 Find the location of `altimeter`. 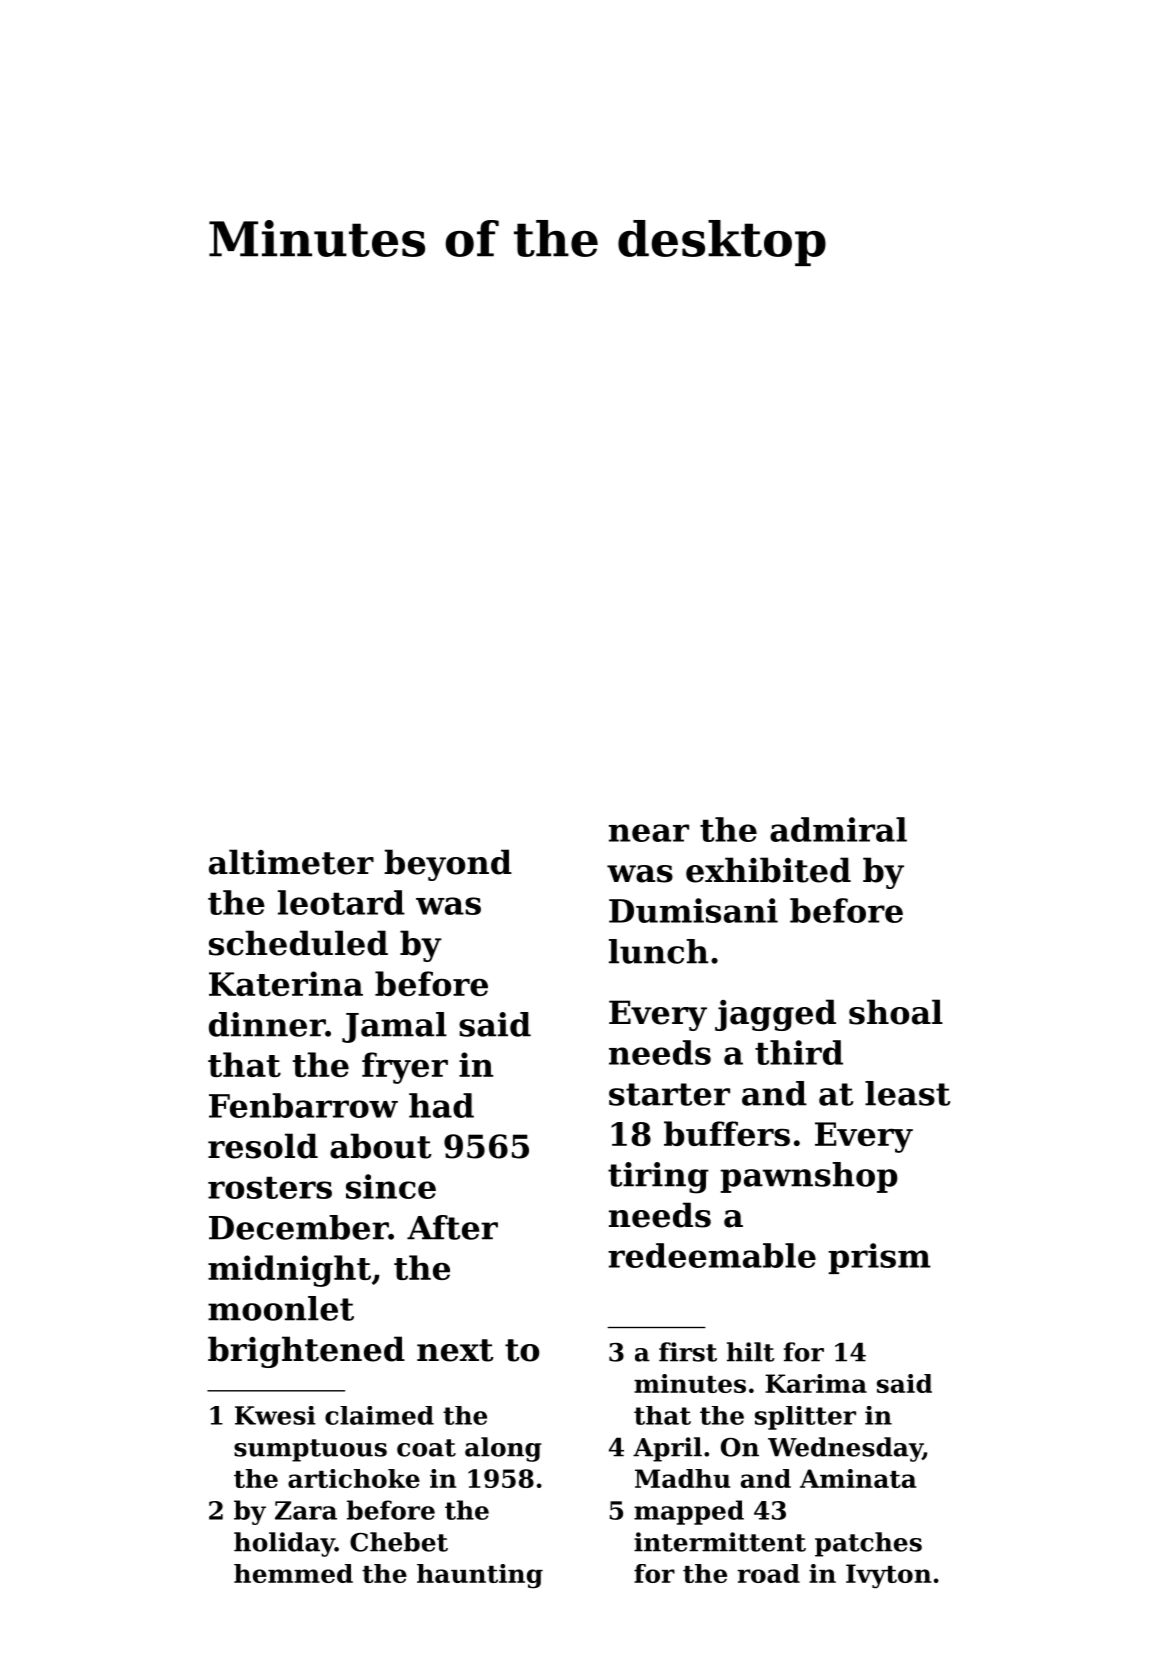

altimeter is located at coordinates (291, 862).
